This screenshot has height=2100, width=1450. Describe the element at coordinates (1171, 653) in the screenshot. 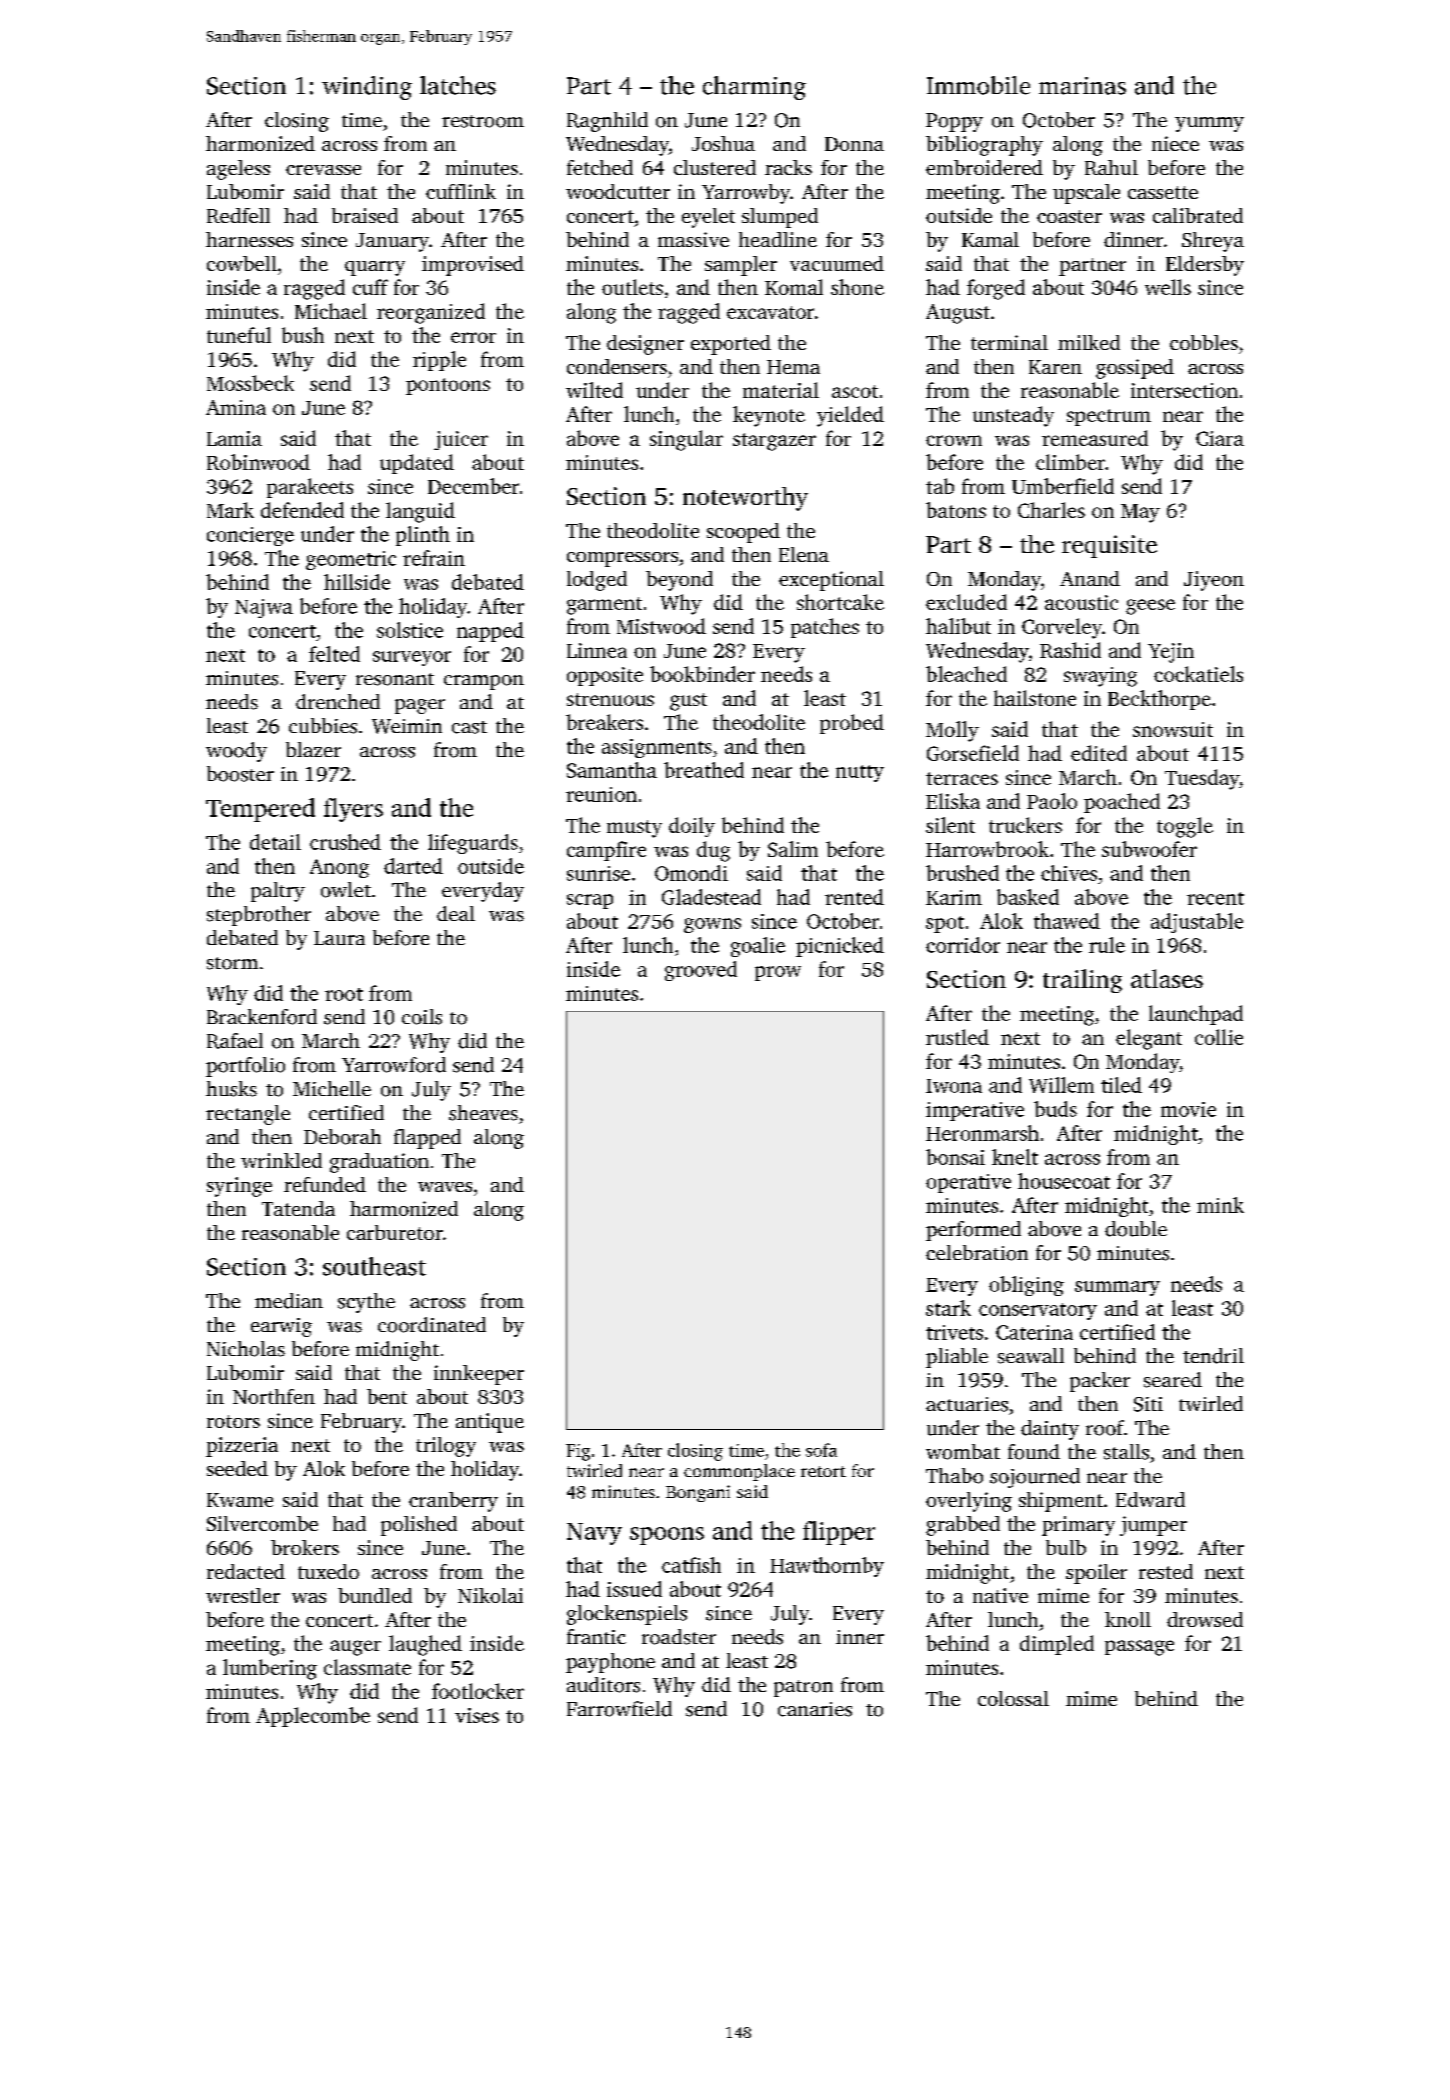

I see `Yejin` at that location.
